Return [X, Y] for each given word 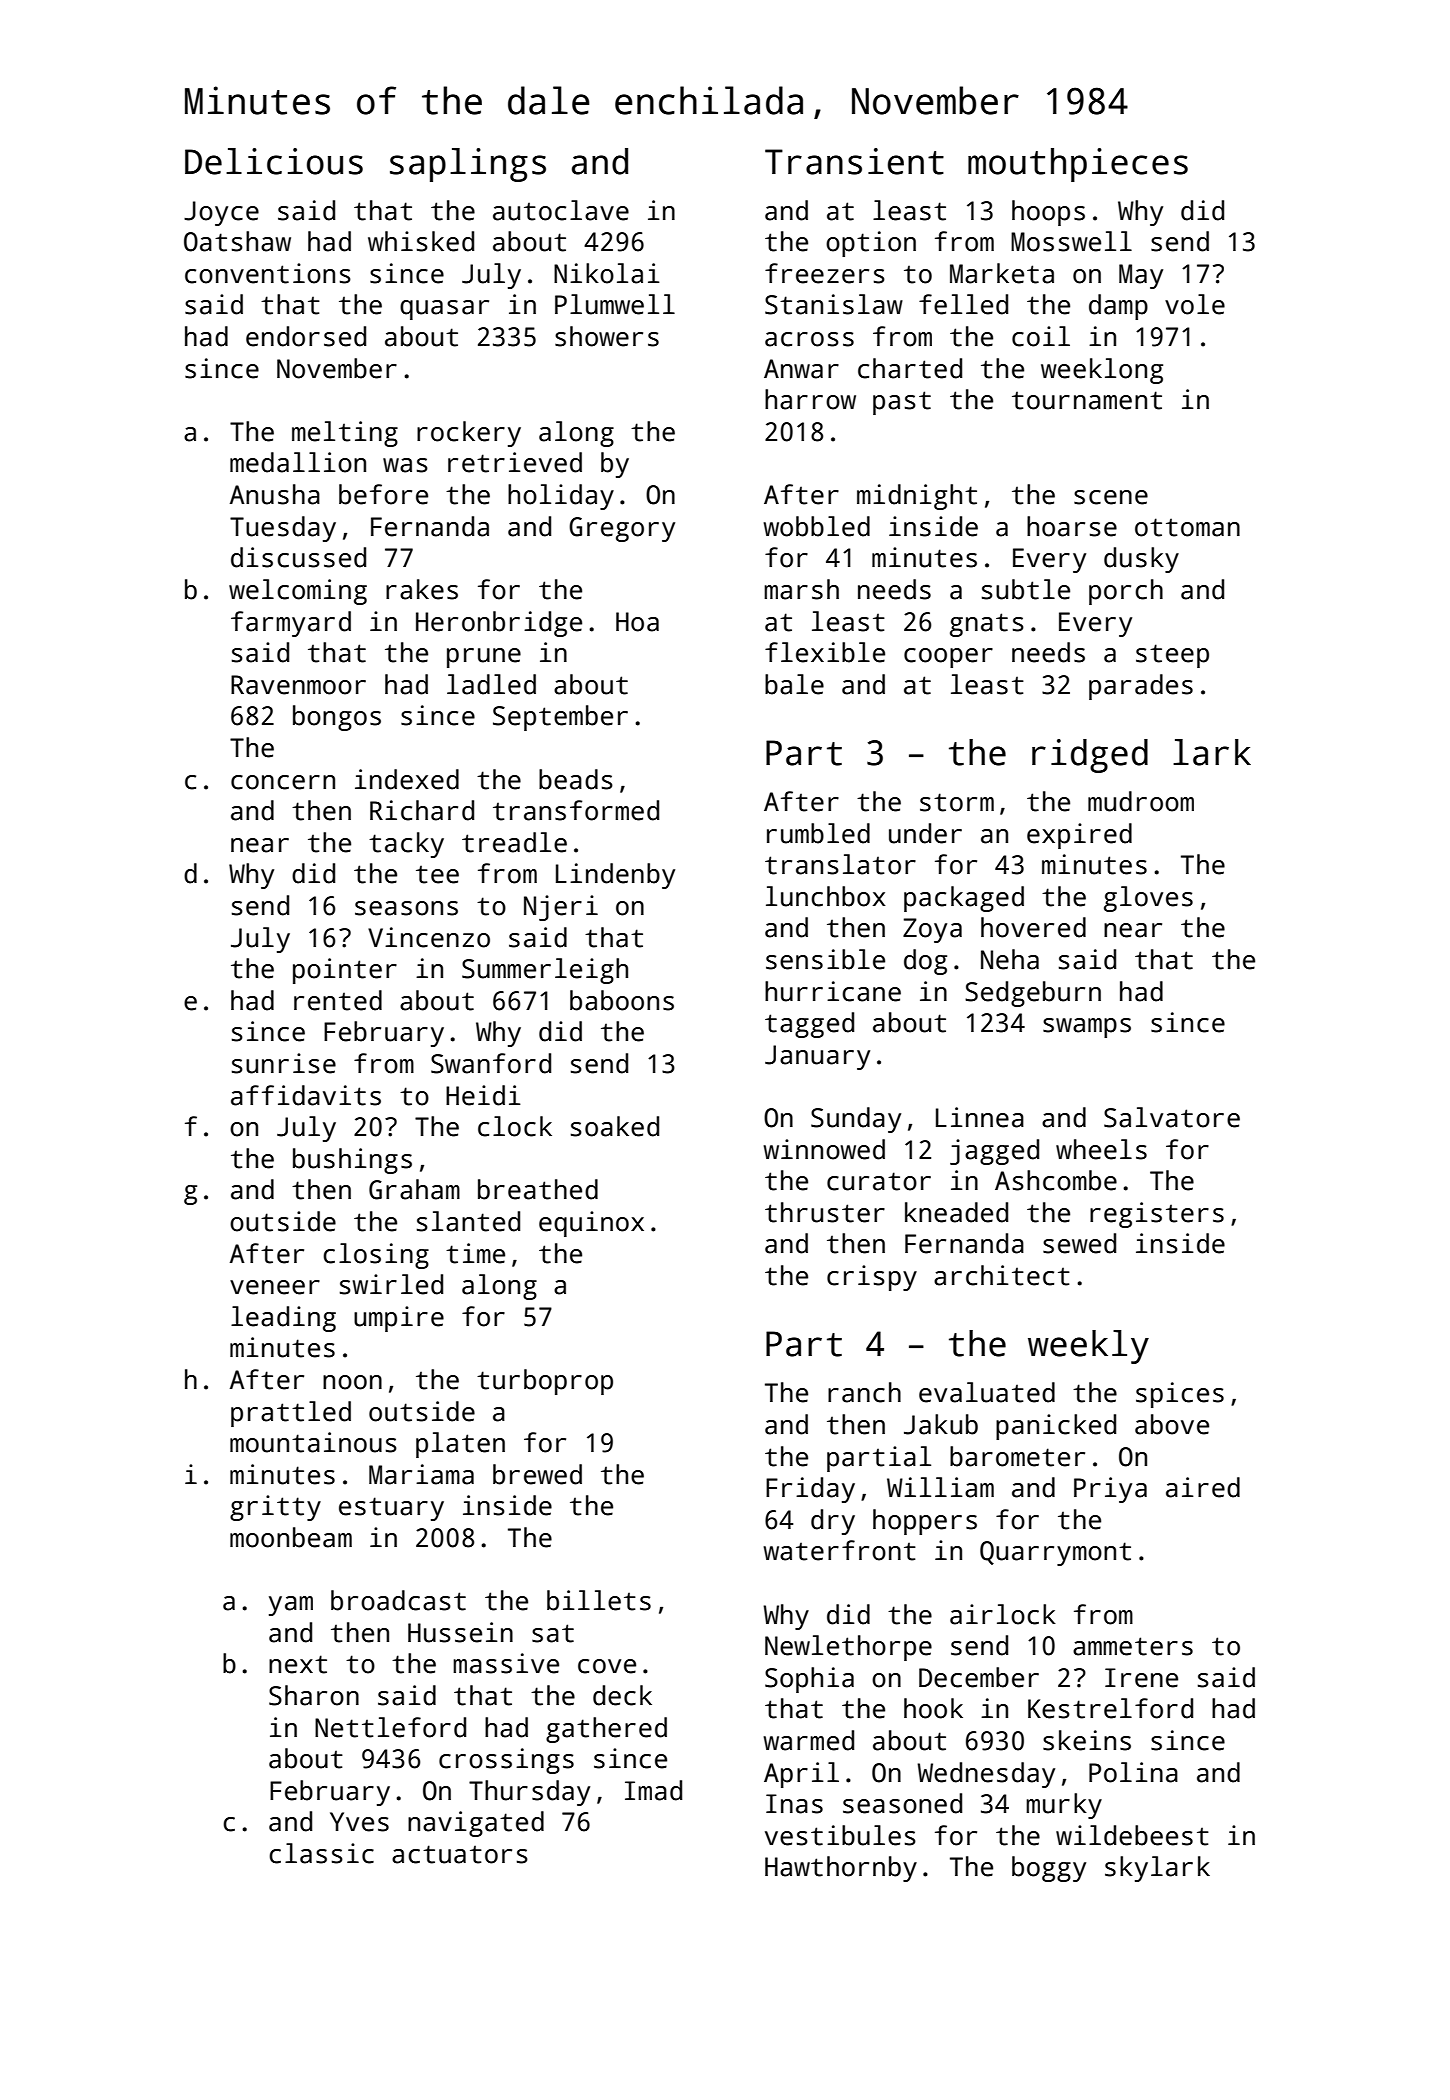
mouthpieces [1078, 165]
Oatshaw [237, 241]
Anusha [275, 494]
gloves [1148, 899]
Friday [810, 1490]
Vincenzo [429, 937]
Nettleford [390, 1727]
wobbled [817, 526]
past [902, 403]
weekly [1088, 1347]
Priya [1110, 1490]
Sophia [809, 1680]
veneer [275, 1287]
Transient [854, 161]
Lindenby [615, 876]
